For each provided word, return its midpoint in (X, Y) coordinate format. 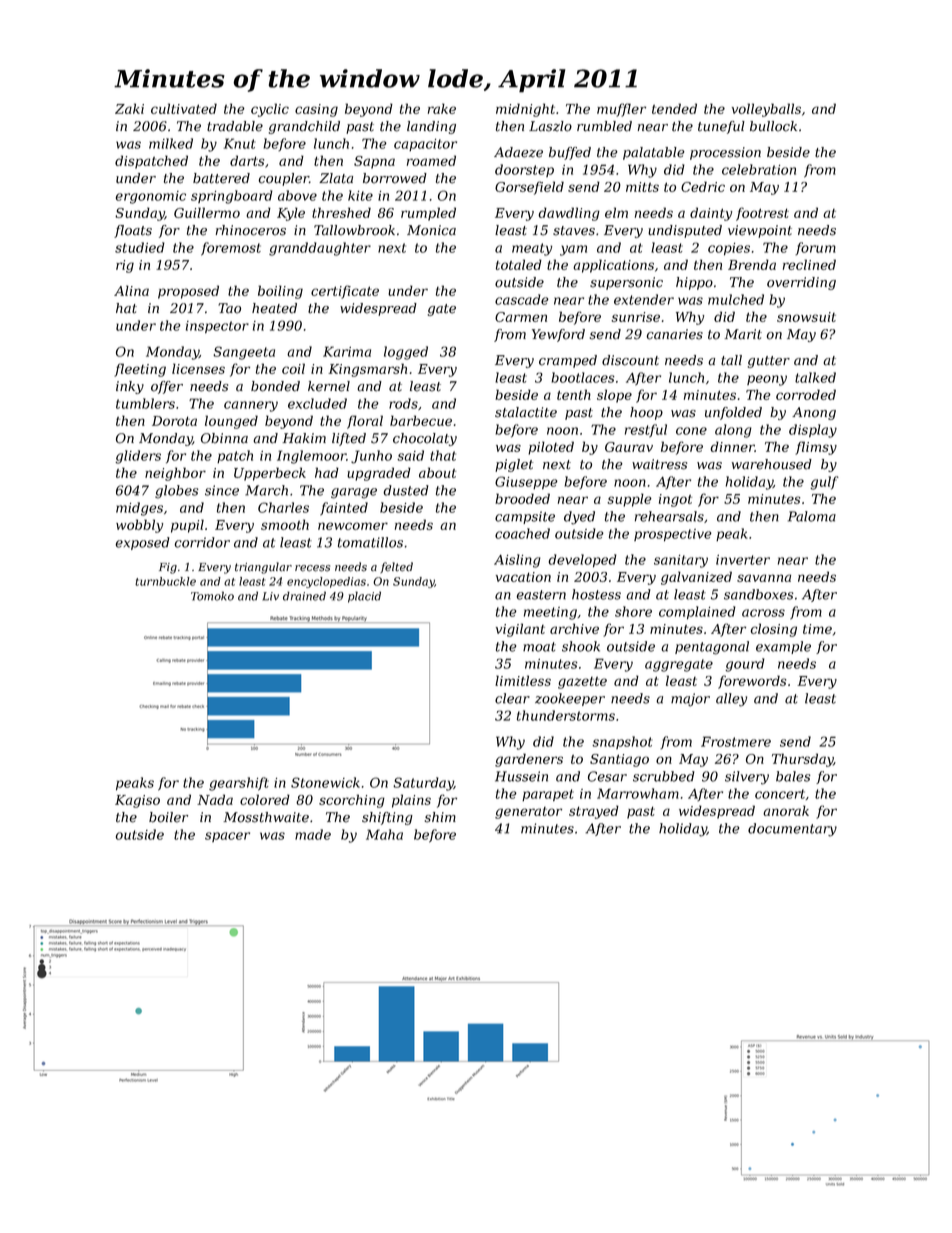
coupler (283, 179)
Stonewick (325, 782)
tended (674, 108)
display (813, 431)
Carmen (521, 317)
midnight (525, 110)
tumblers (145, 403)
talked (815, 377)
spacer (227, 837)
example (783, 647)
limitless (523, 680)
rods (403, 403)
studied (140, 247)
